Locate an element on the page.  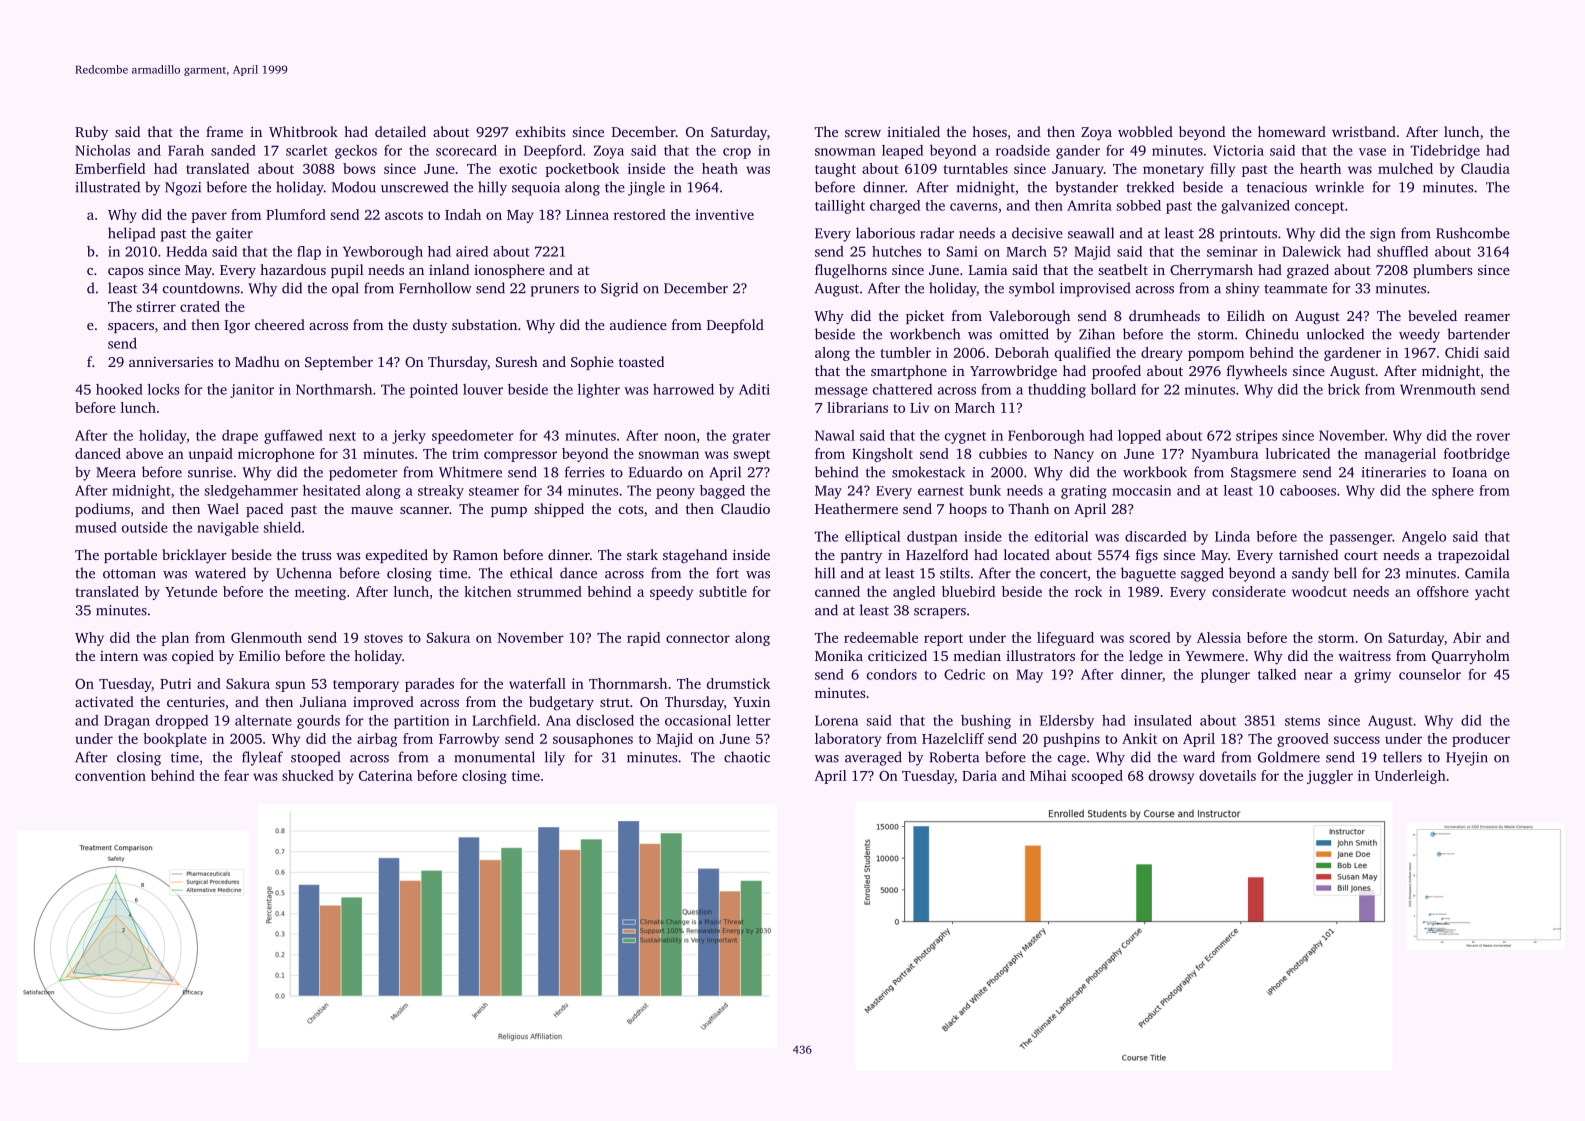
Uchenna is located at coordinates (304, 573).
